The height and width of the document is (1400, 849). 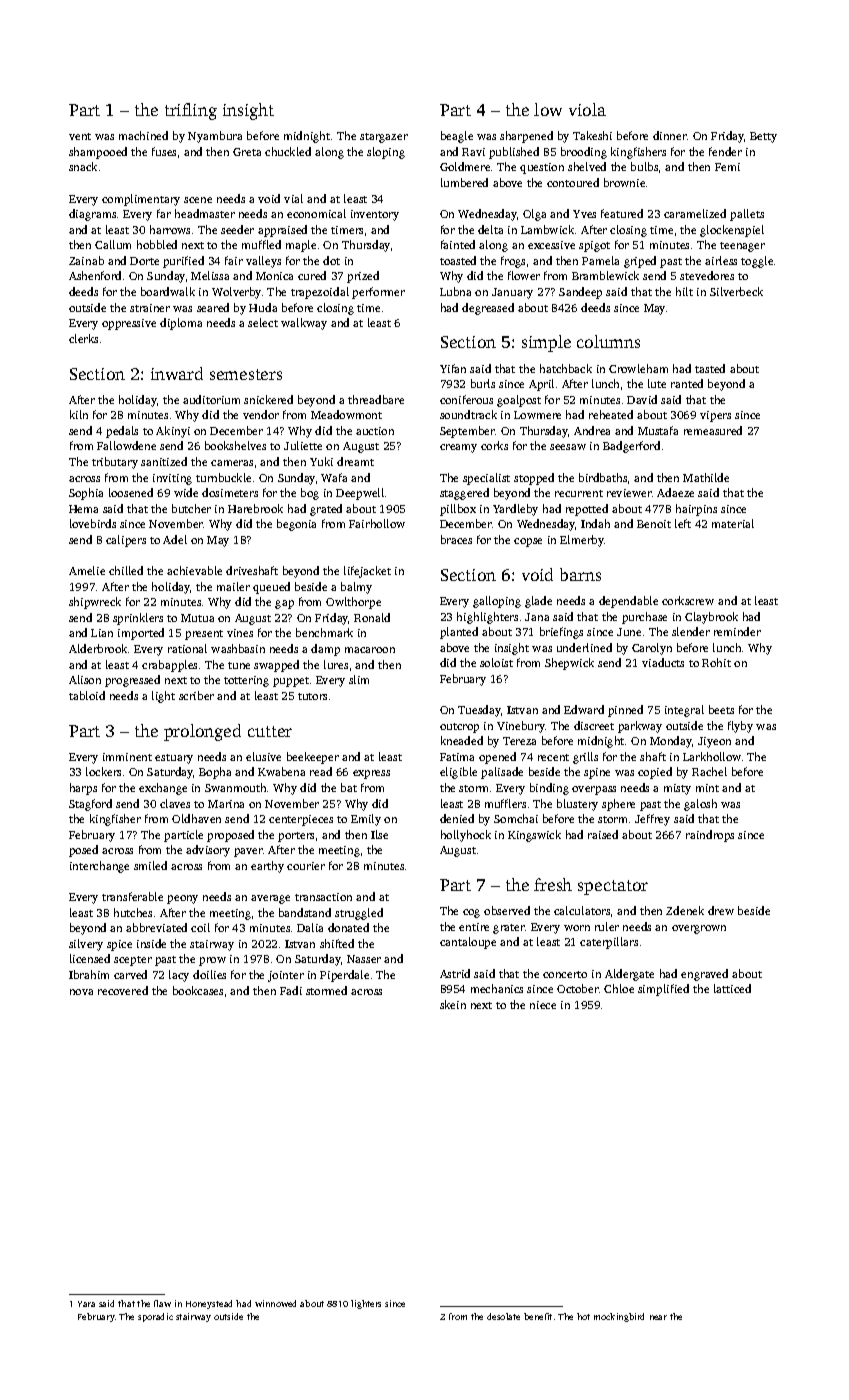 I want to click on Yifan, so click(x=453, y=368).
